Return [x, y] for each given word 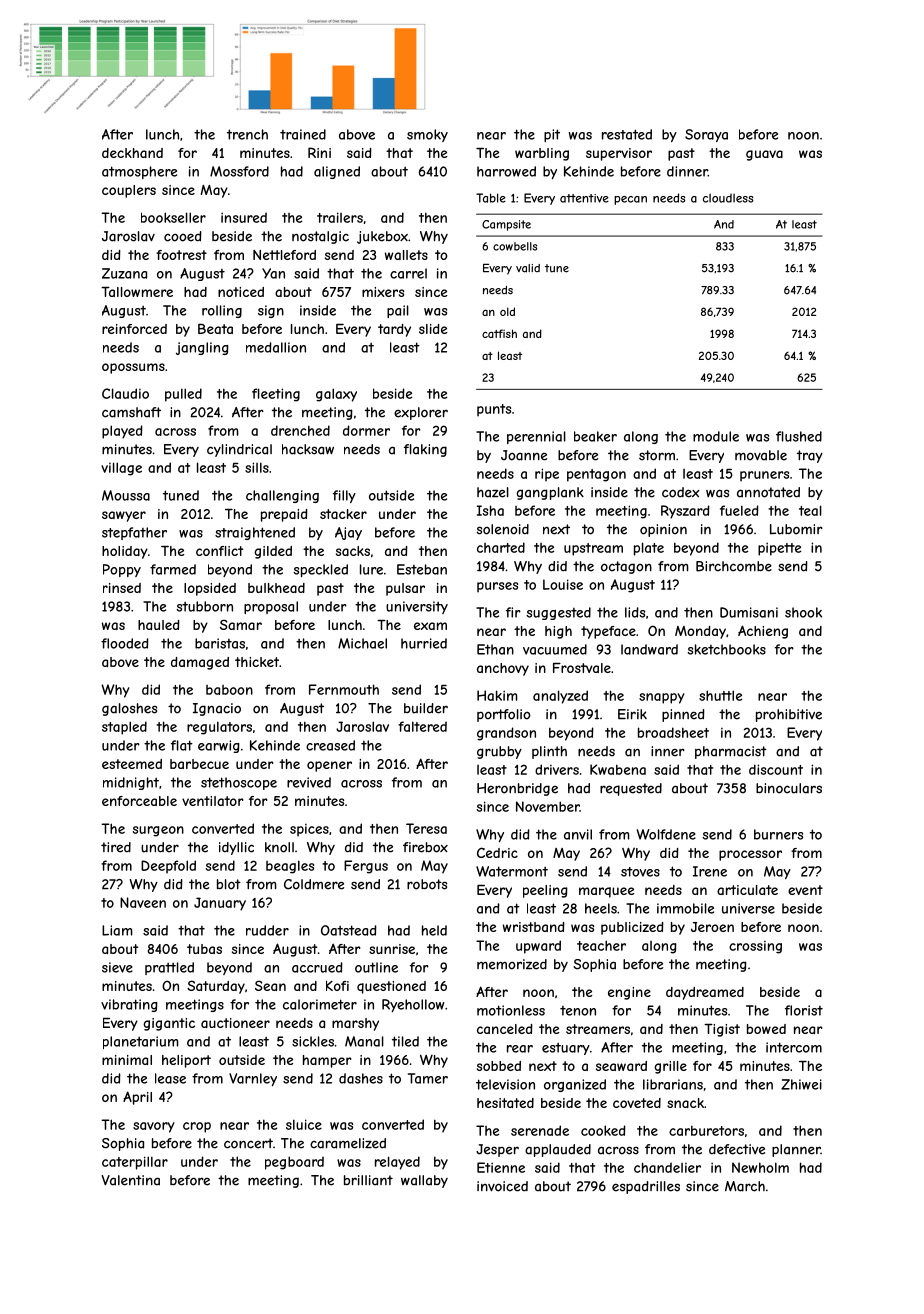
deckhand [132, 153]
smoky [427, 135]
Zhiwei [801, 1084]
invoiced [502, 1186]
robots [427, 884]
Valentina [130, 1180]
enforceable [139, 801]
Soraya [706, 135]
